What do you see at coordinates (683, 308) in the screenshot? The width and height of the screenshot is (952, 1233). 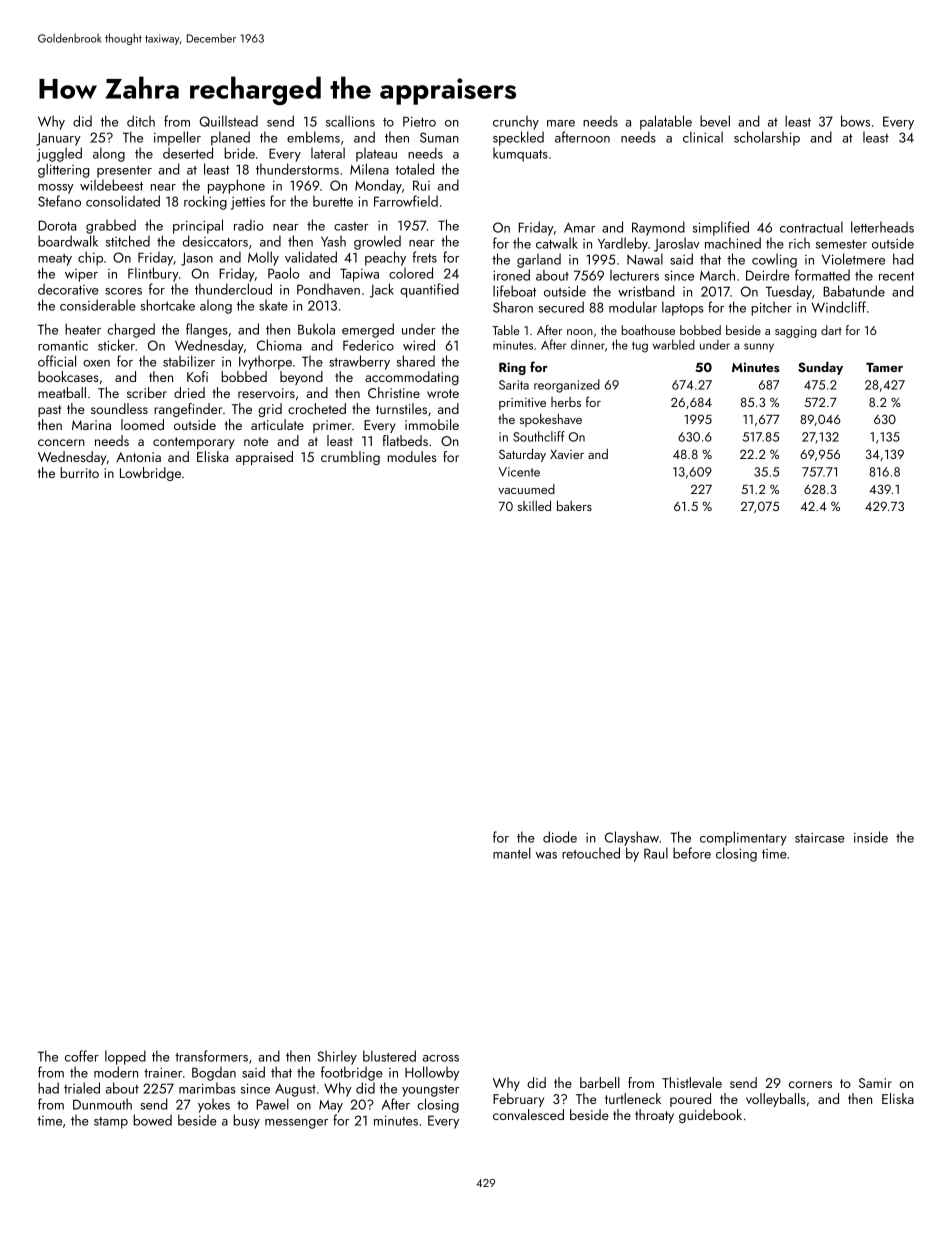 I see `laptops` at bounding box center [683, 308].
